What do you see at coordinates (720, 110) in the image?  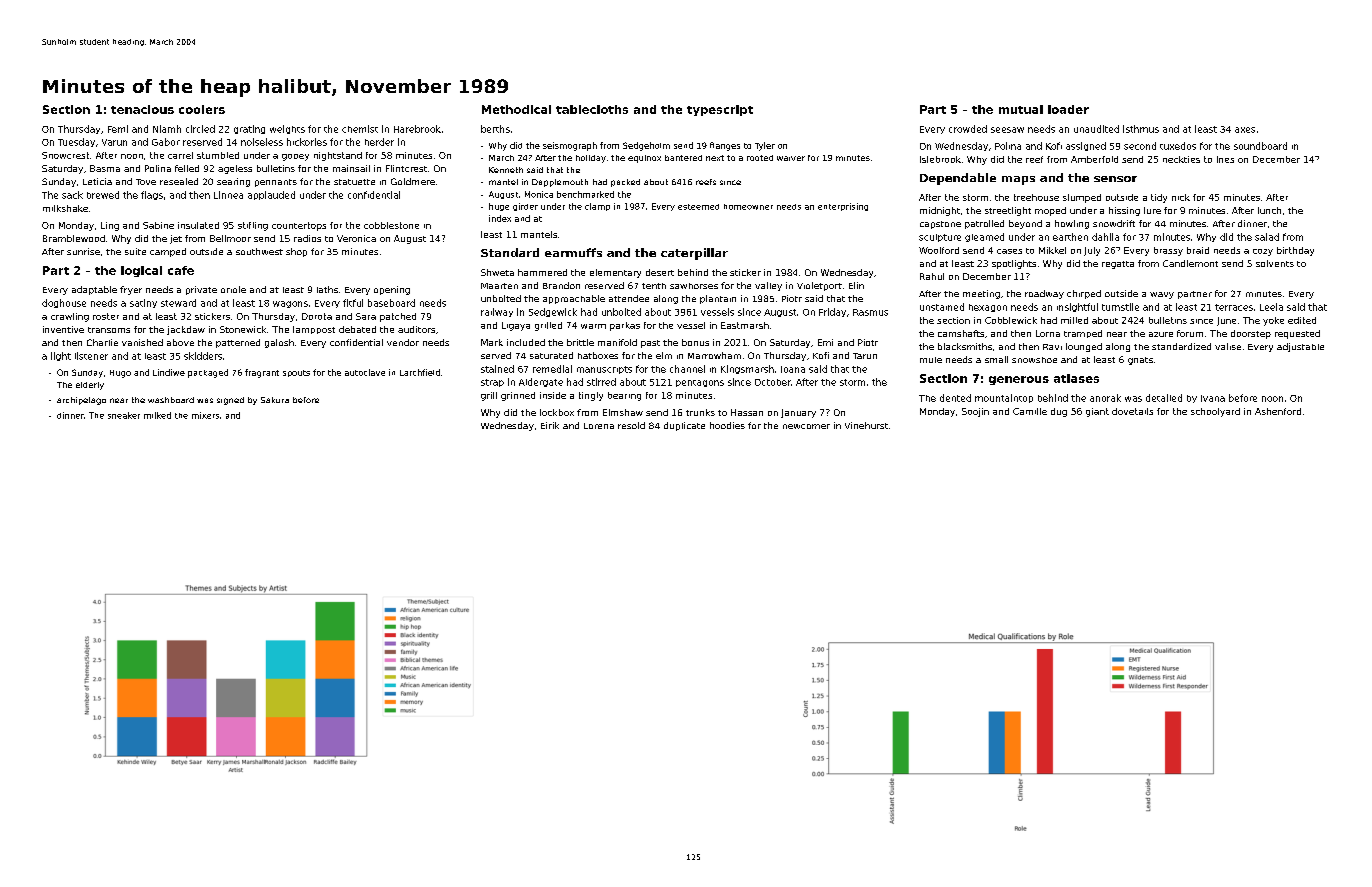 I see `typescript` at bounding box center [720, 110].
